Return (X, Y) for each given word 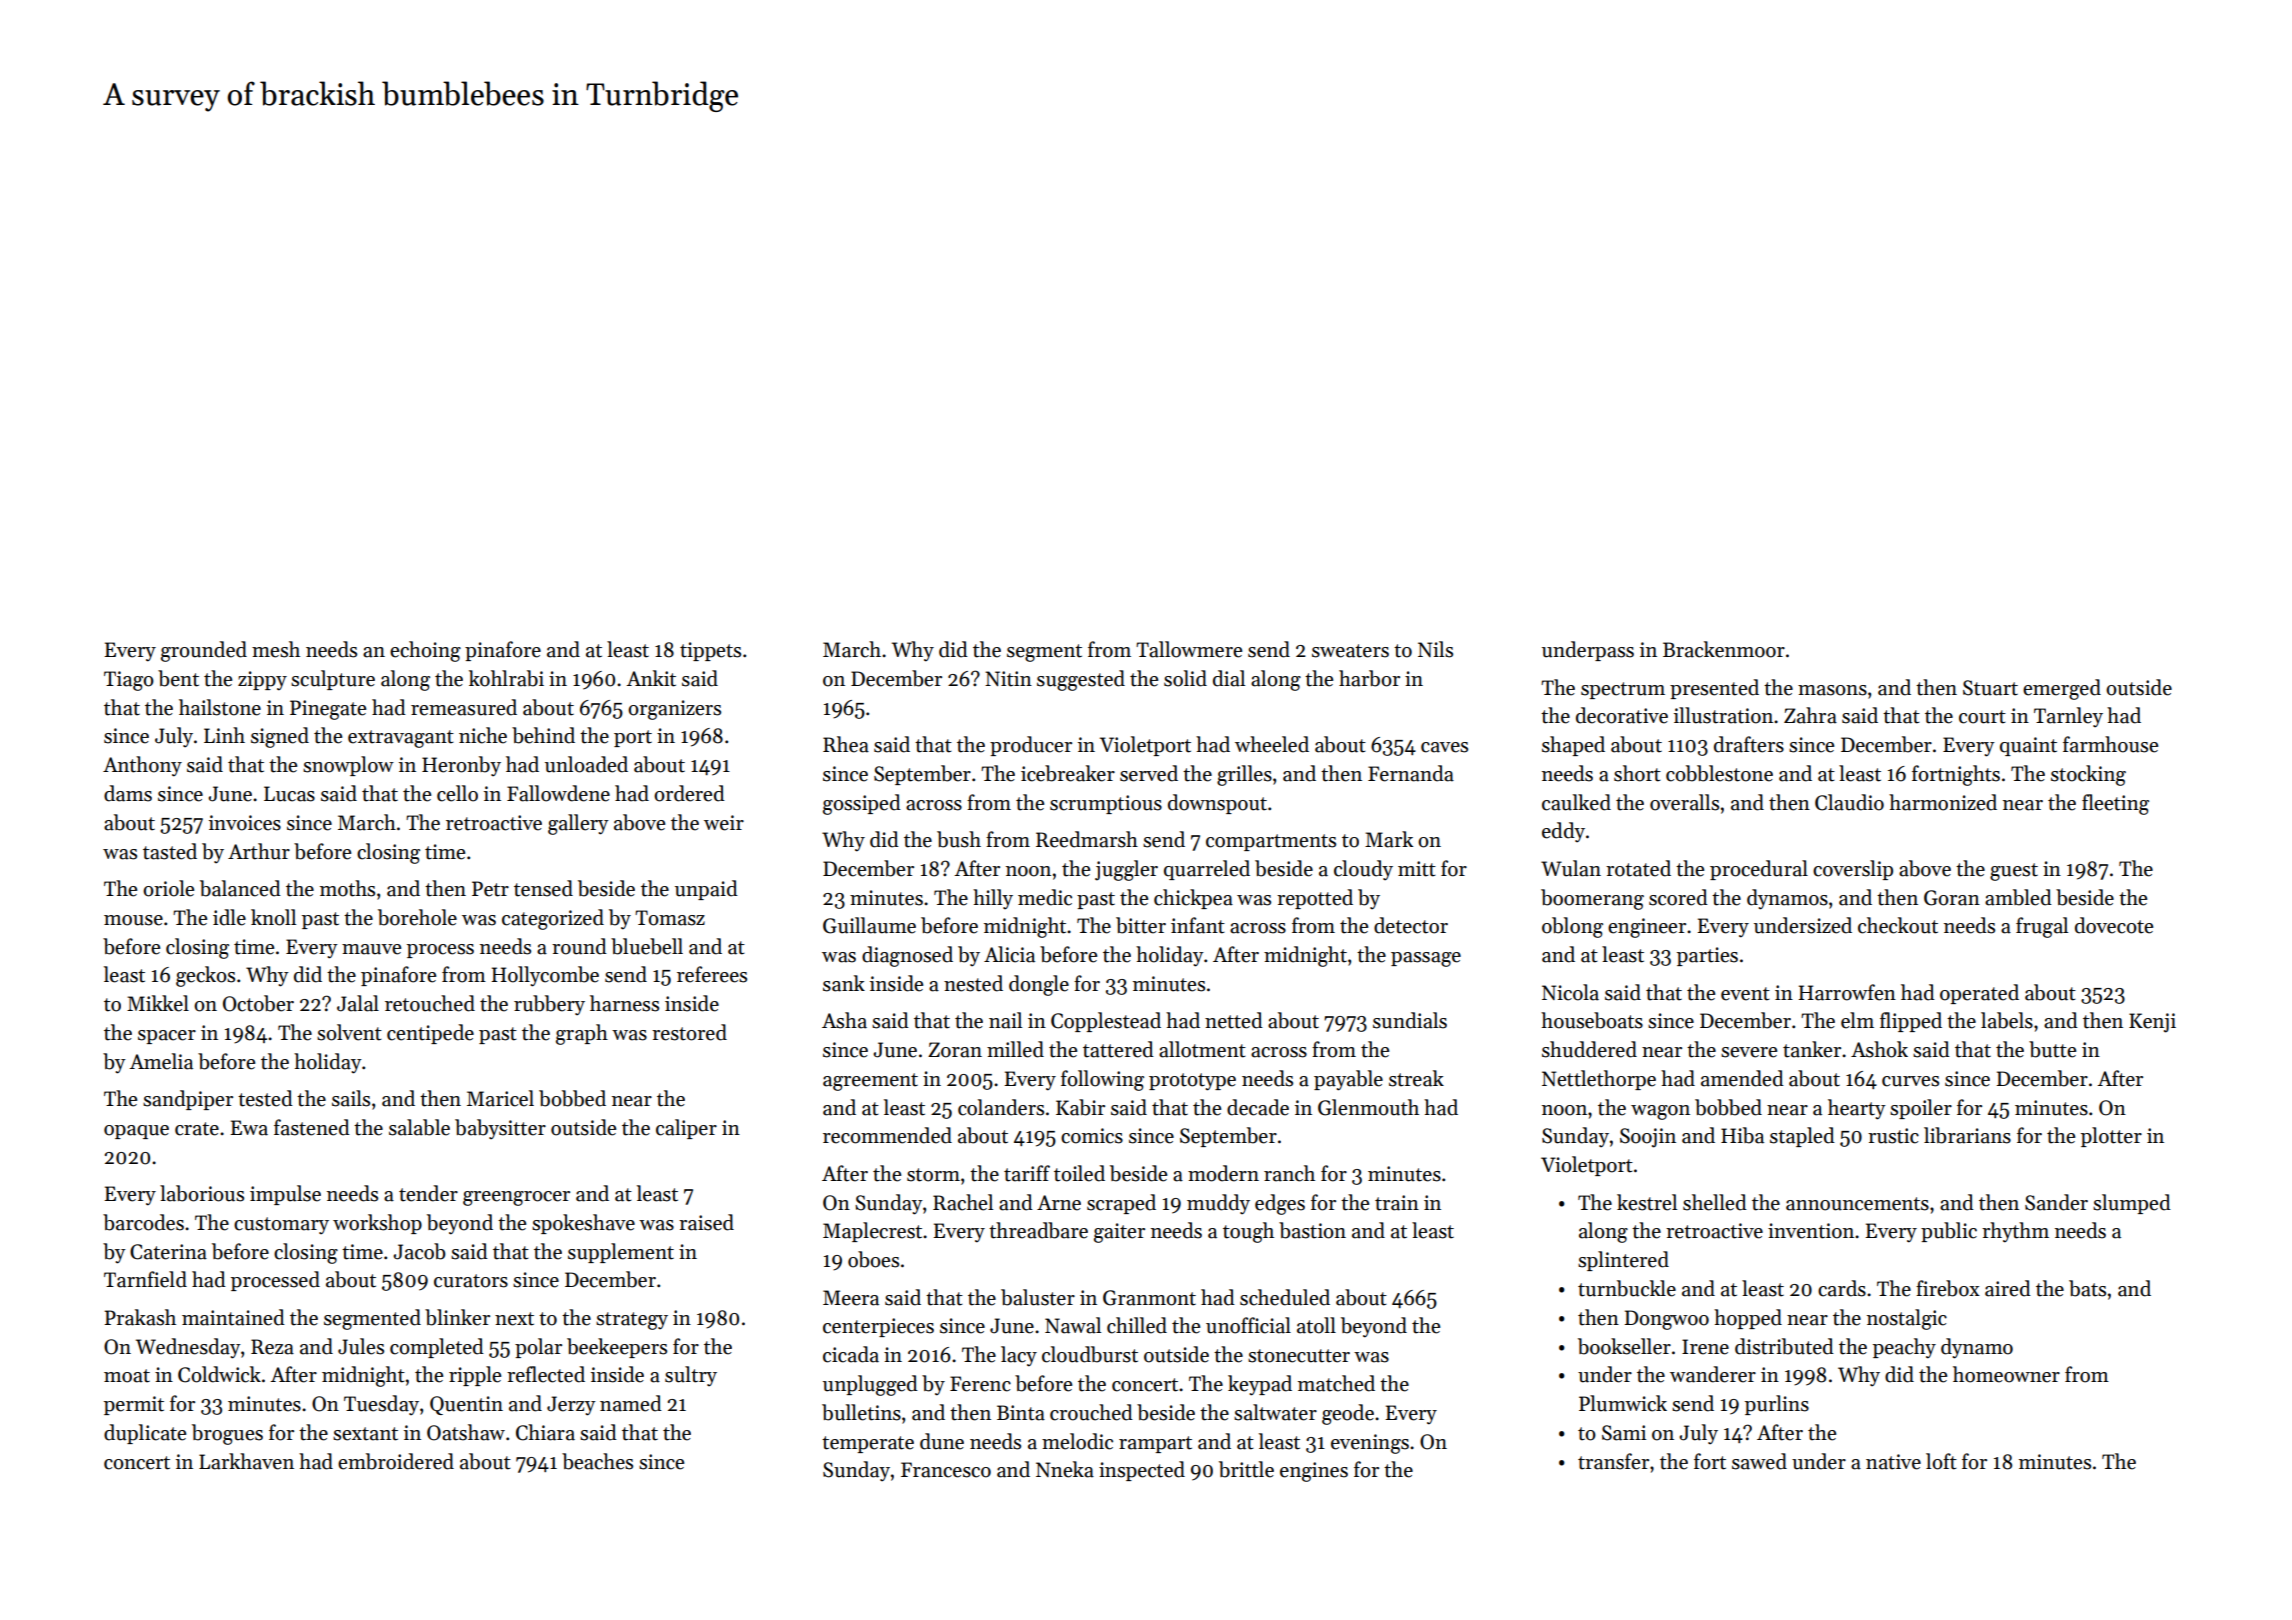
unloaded (586, 764)
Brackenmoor (1724, 649)
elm (1857, 1020)
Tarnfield (145, 1279)
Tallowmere (1189, 649)
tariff (1027, 1173)
